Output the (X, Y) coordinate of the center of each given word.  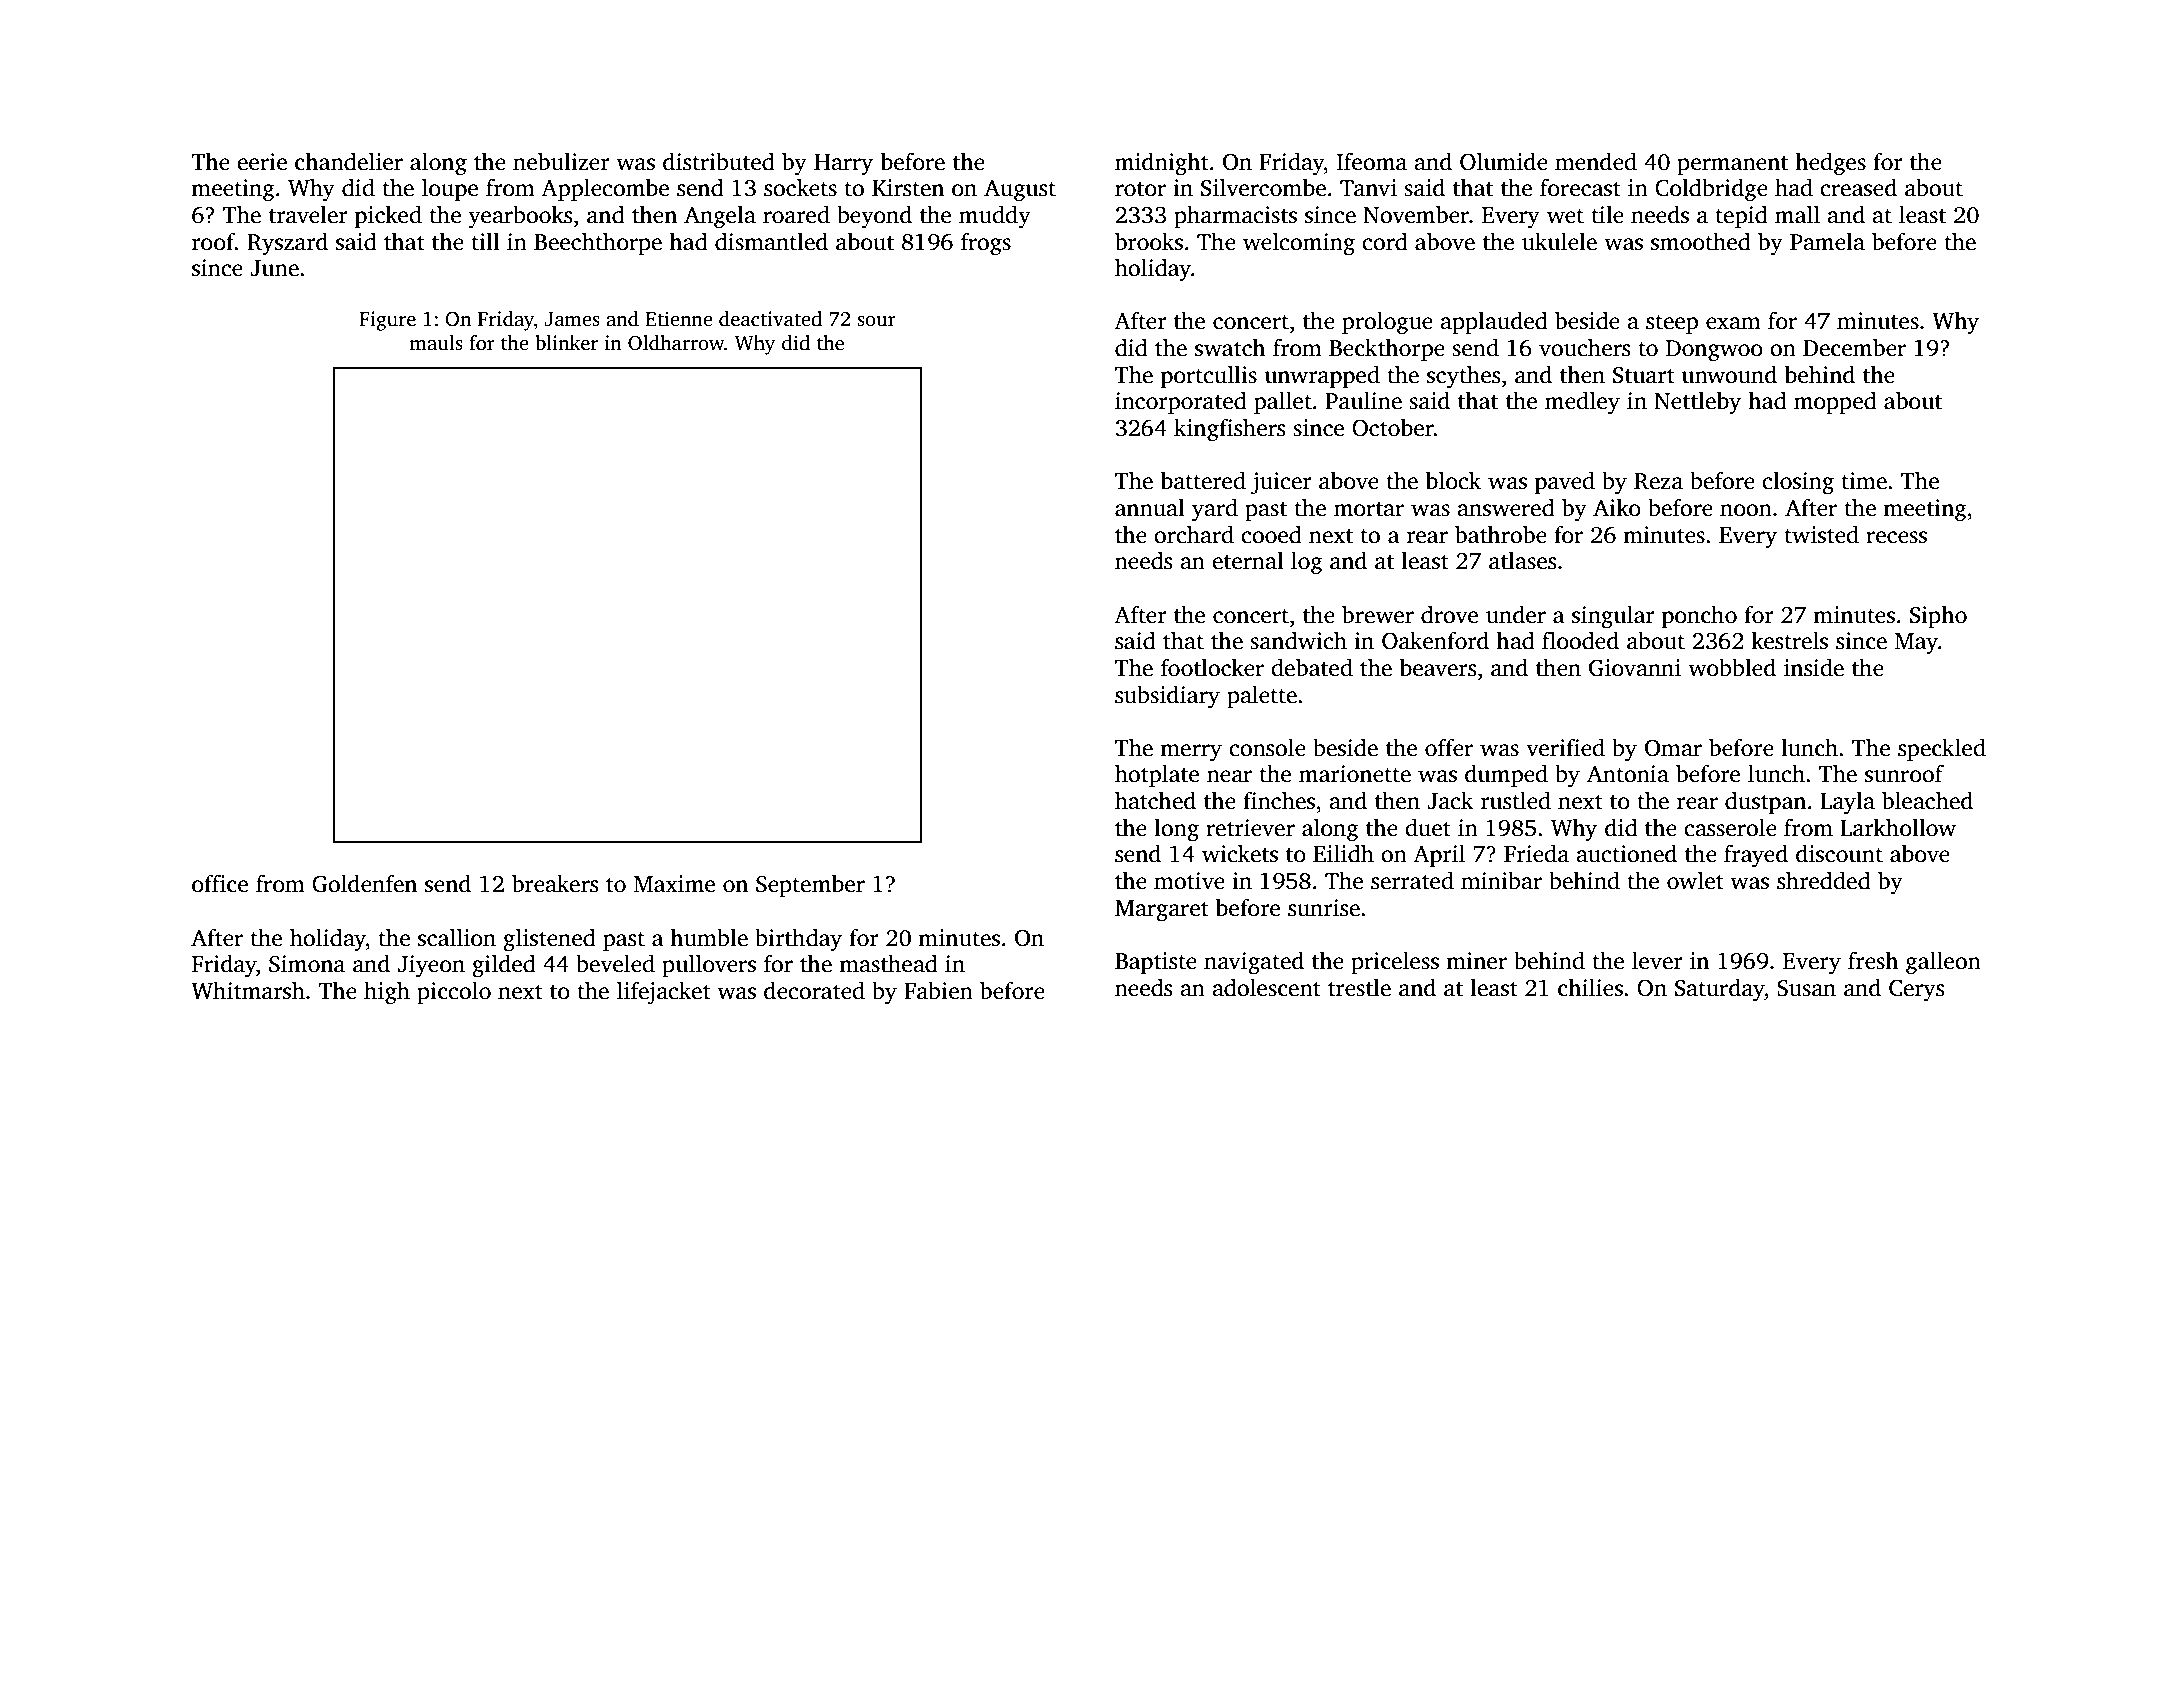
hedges (1830, 164)
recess (1896, 537)
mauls (436, 343)
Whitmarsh (248, 990)
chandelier (349, 161)
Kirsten (908, 188)
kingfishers (1229, 430)
